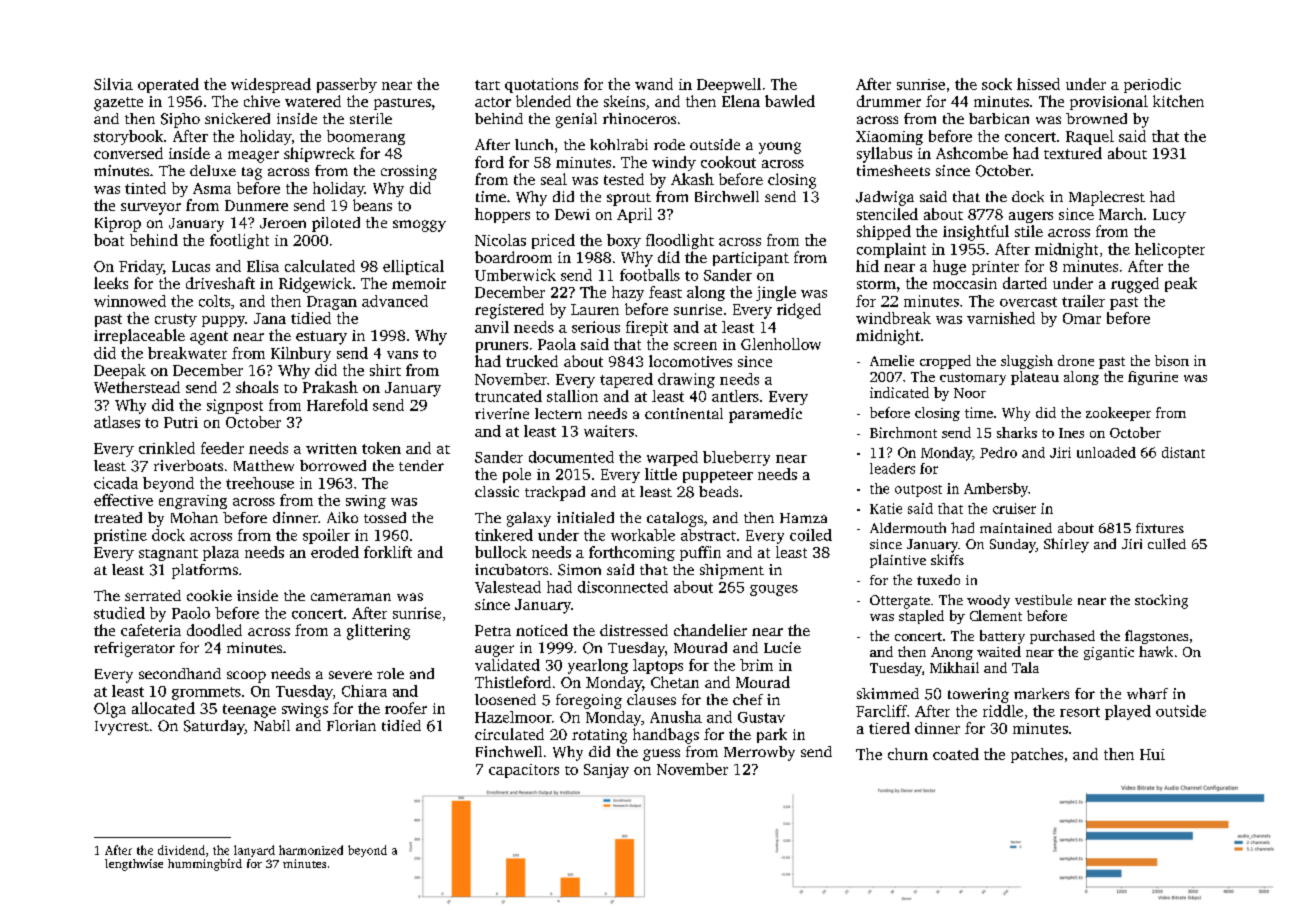  What do you see at coordinates (965, 283) in the image?
I see `moccasin` at bounding box center [965, 283].
